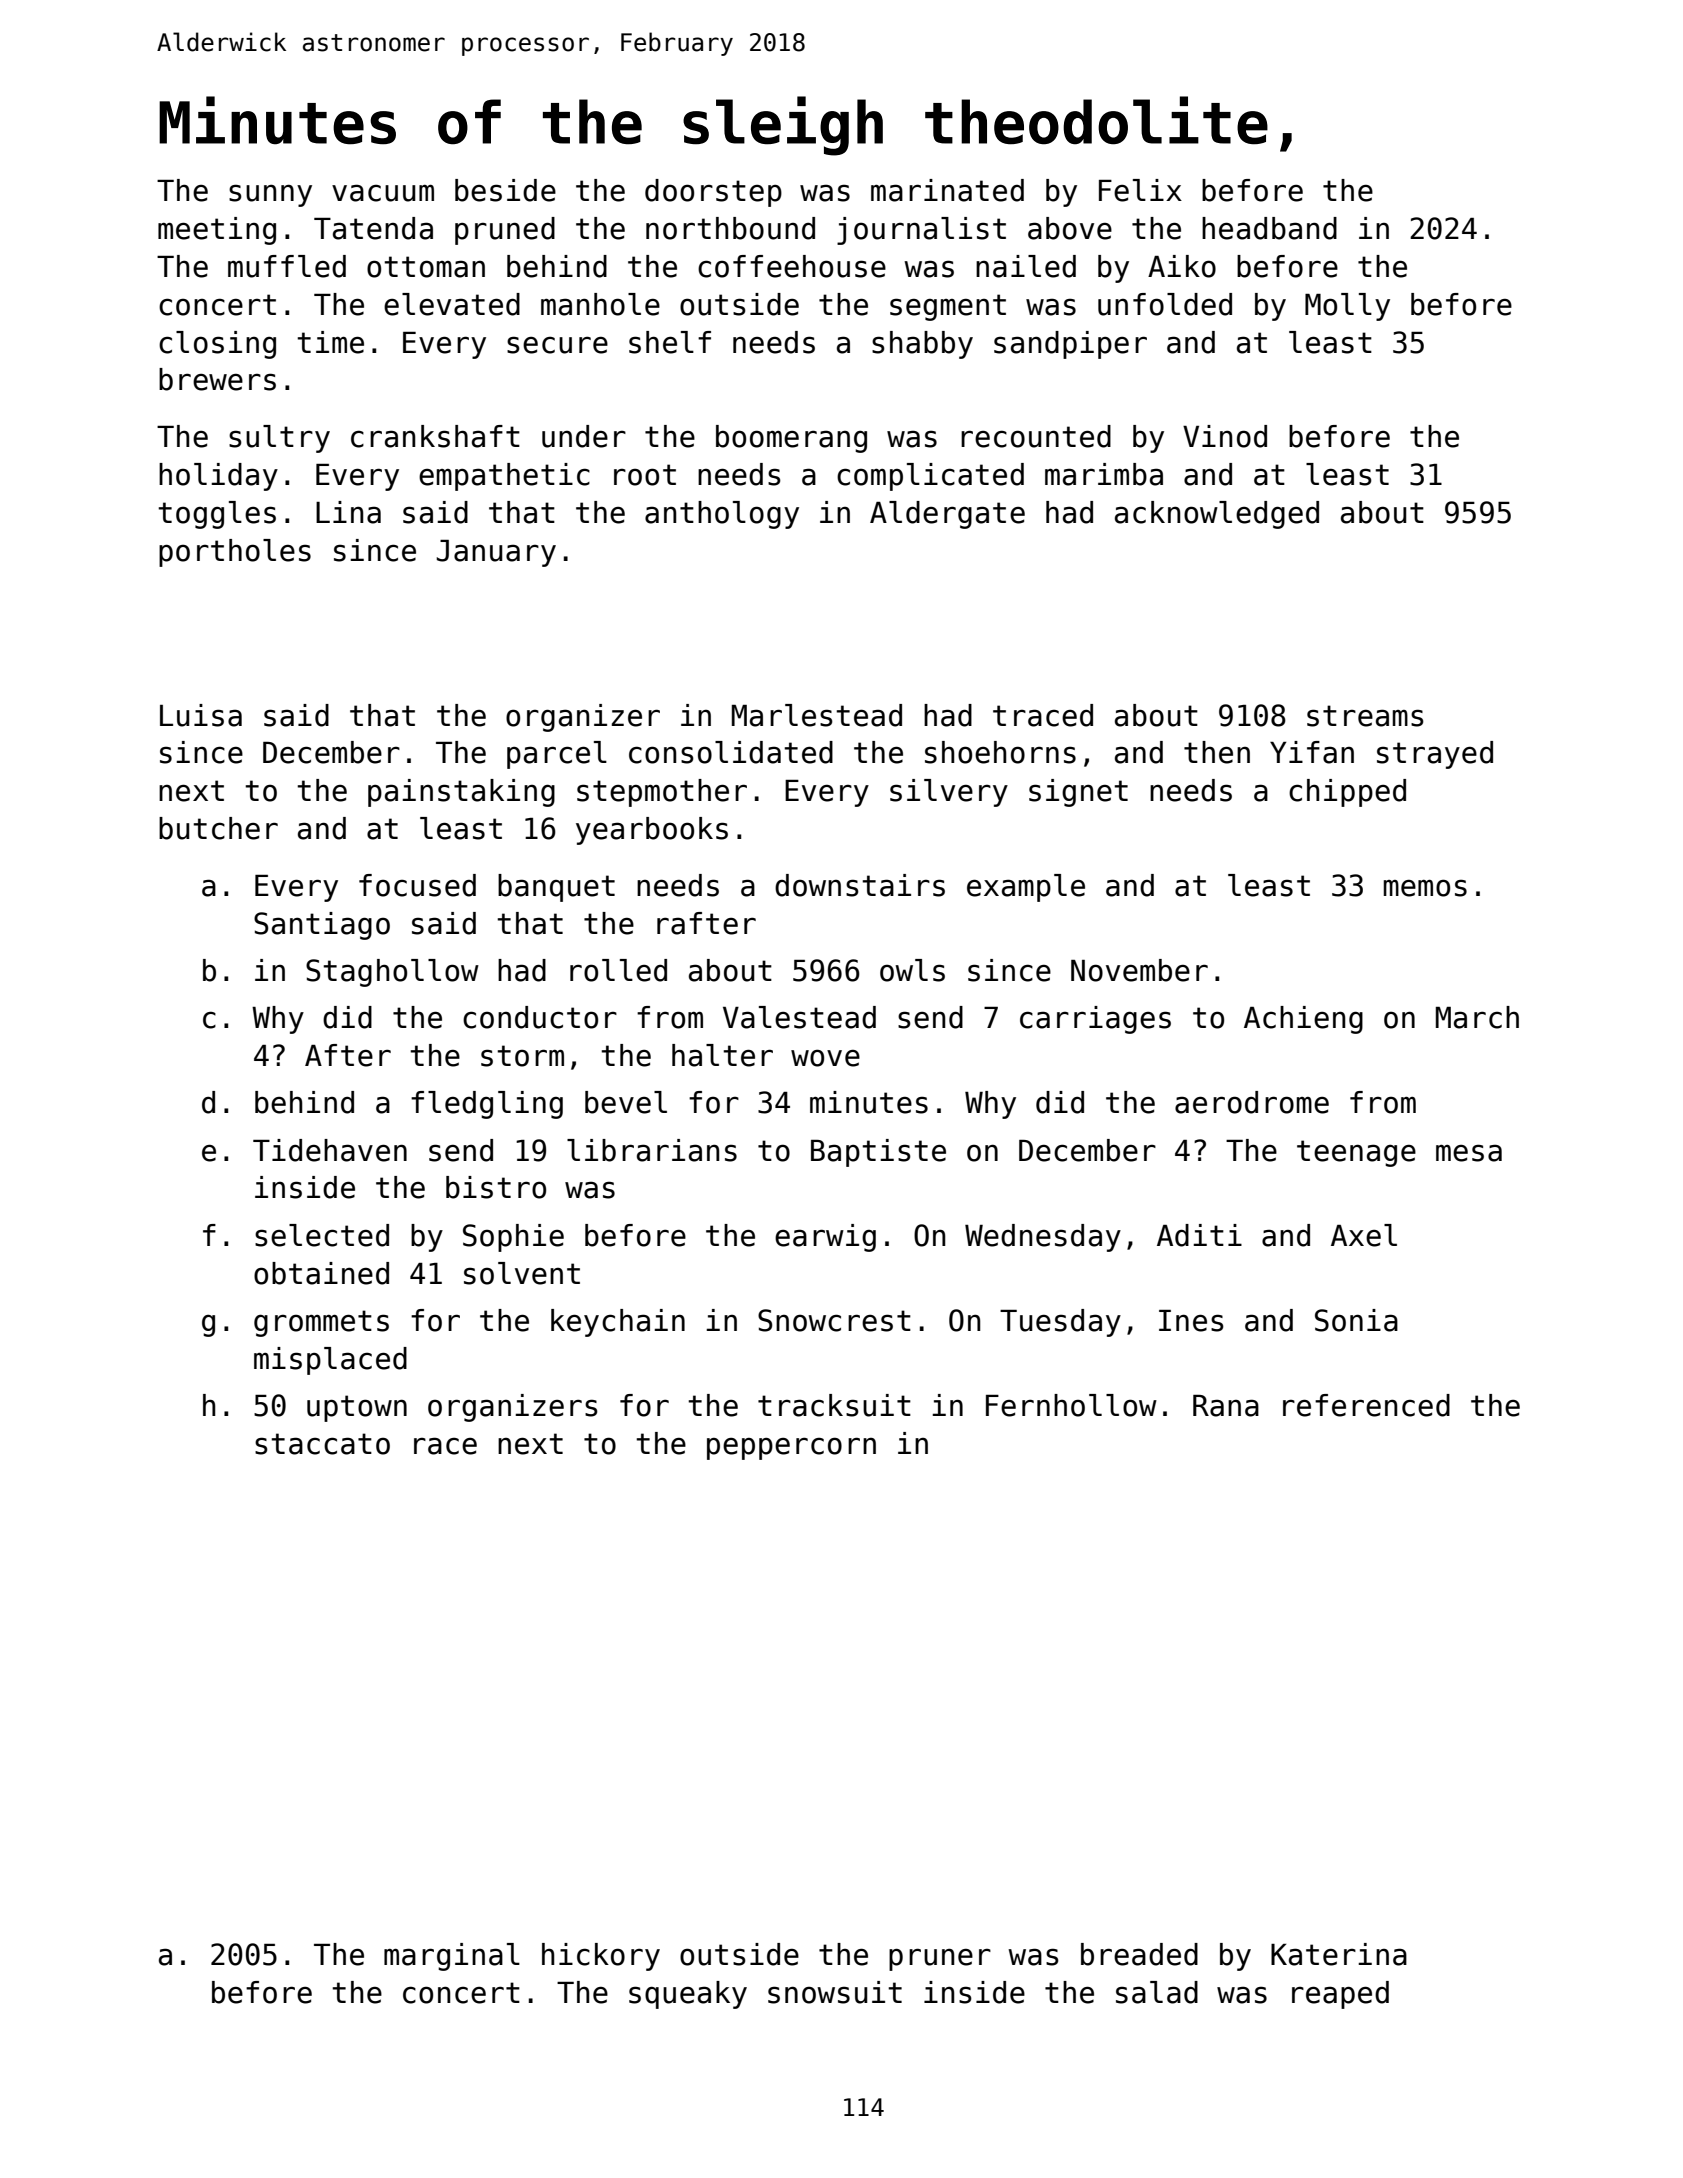 This screenshot has width=1683, height=2178. Describe the element at coordinates (1060, 1323) in the screenshot. I see `Tuesday` at that location.
